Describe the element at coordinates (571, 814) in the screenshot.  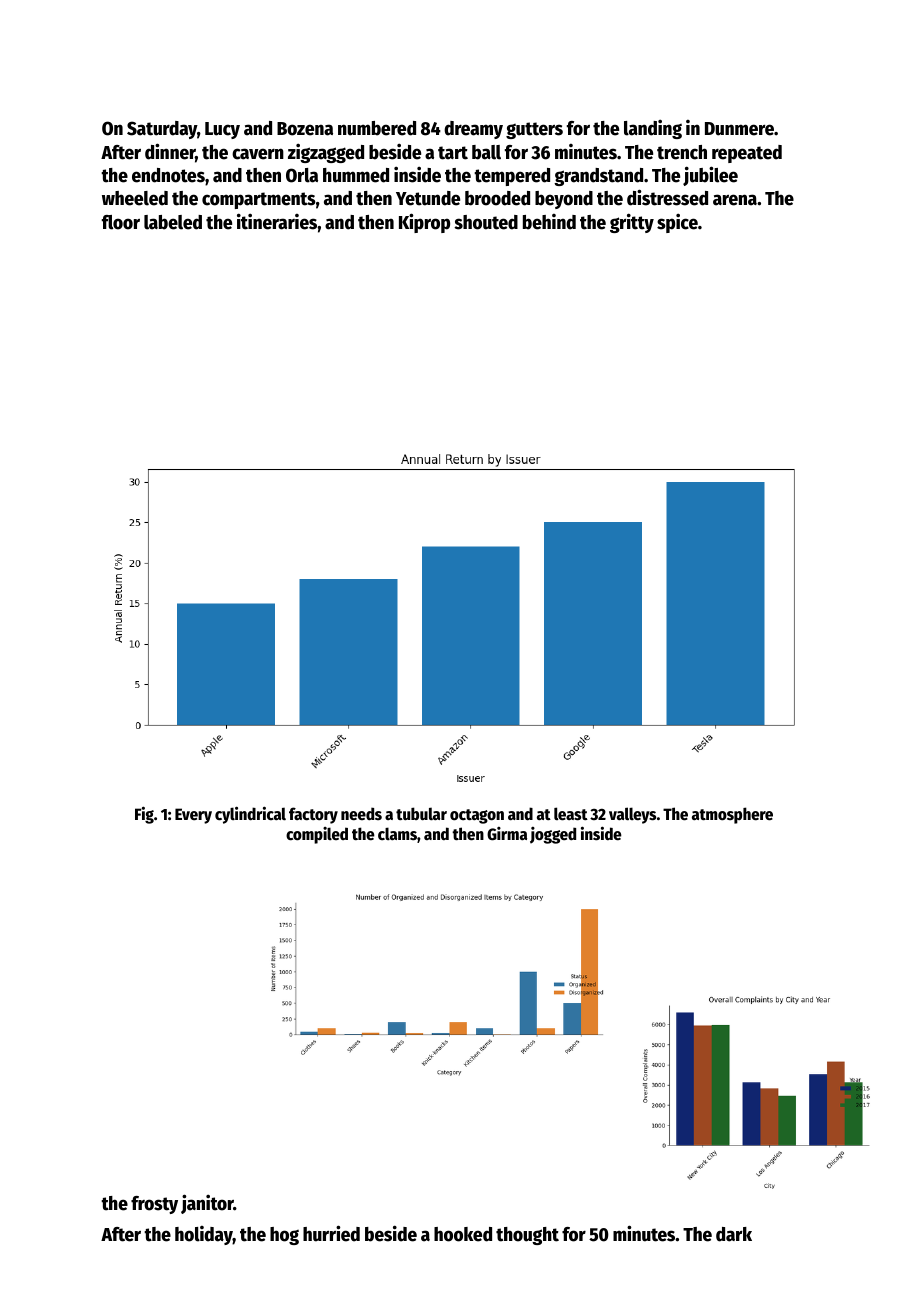
I see `least` at that location.
